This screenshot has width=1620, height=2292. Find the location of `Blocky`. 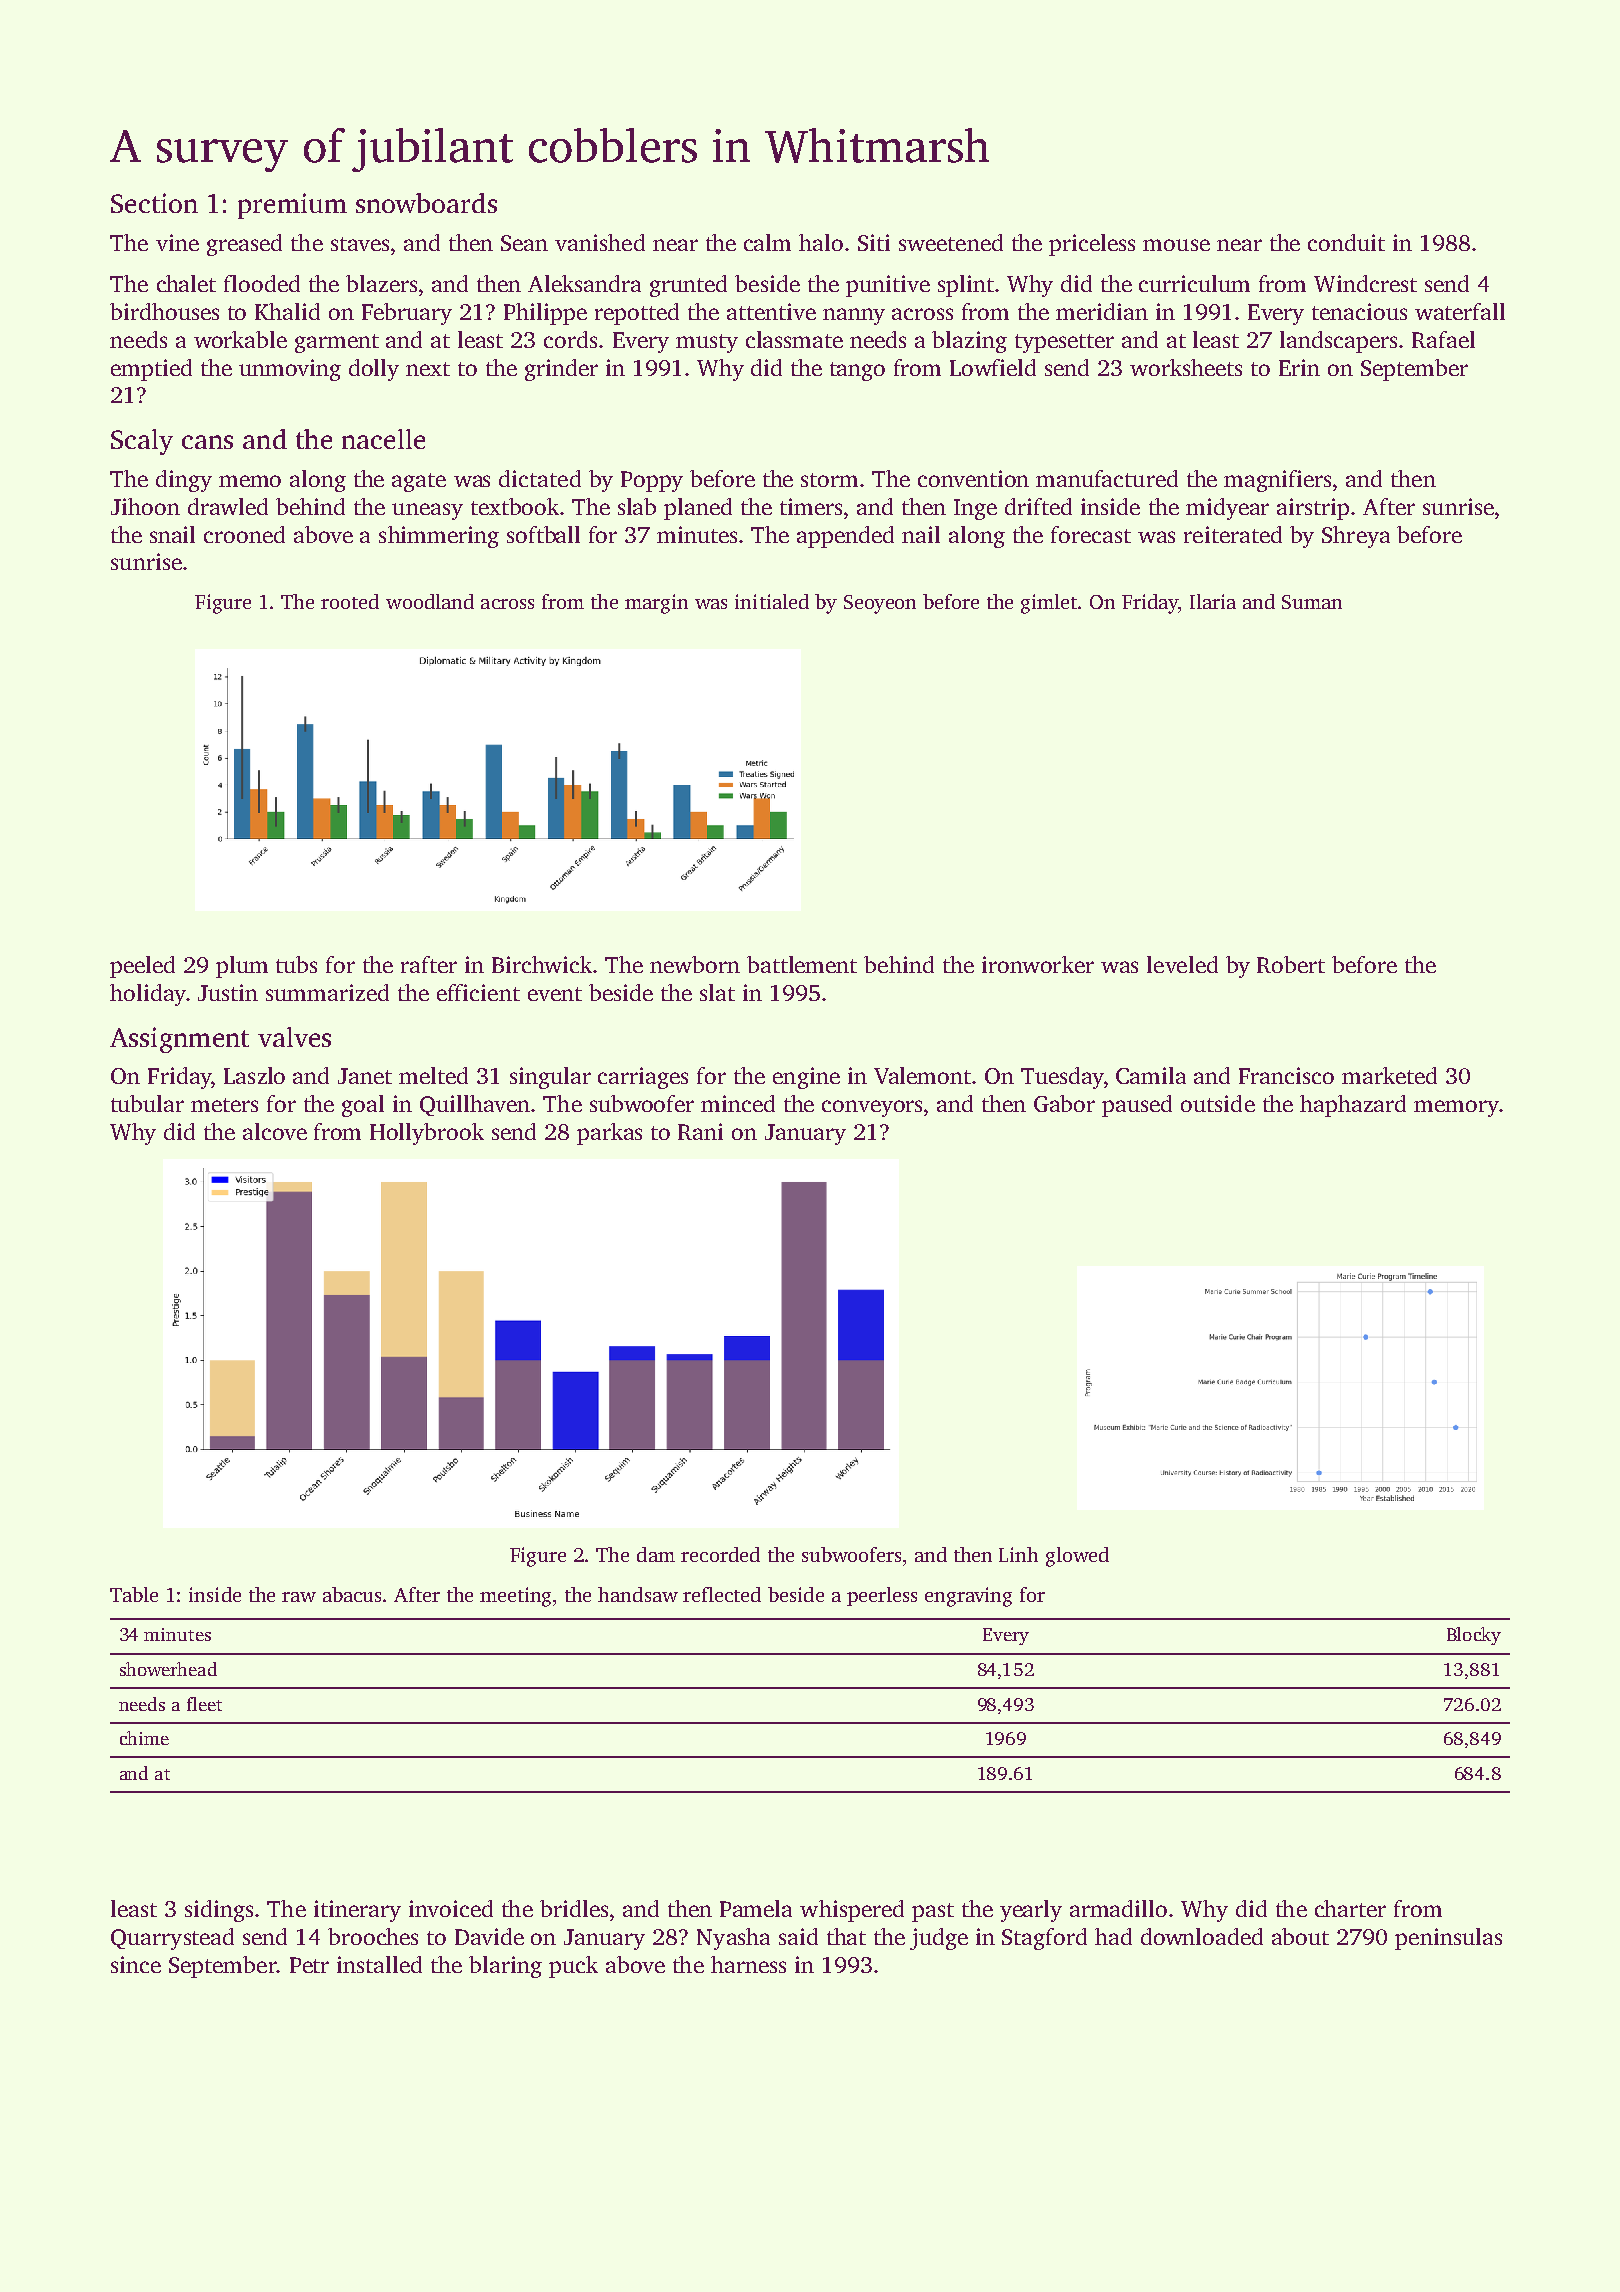

Blocky is located at coordinates (1474, 1636).
